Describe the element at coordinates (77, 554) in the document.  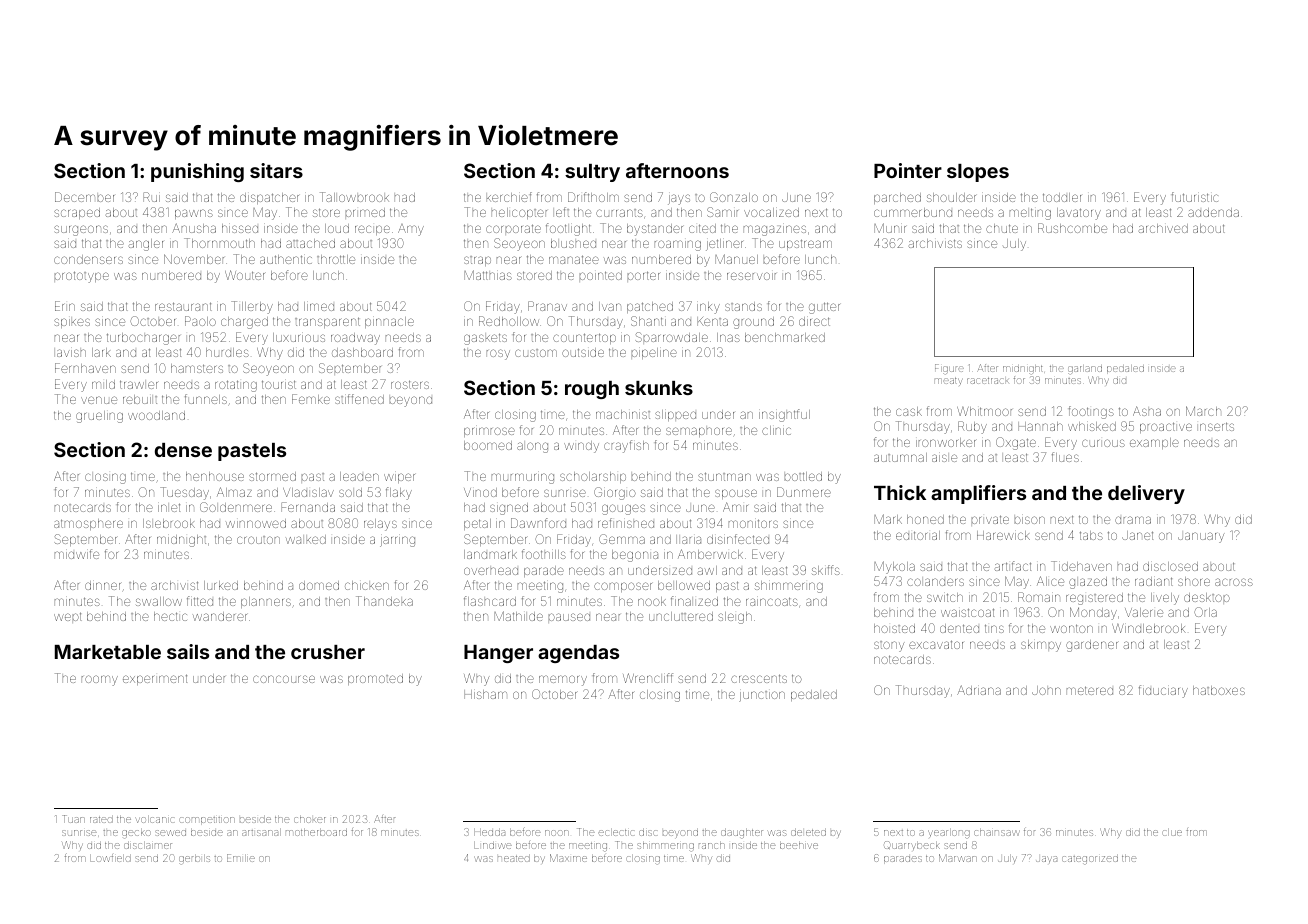
I see `midwife` at that location.
